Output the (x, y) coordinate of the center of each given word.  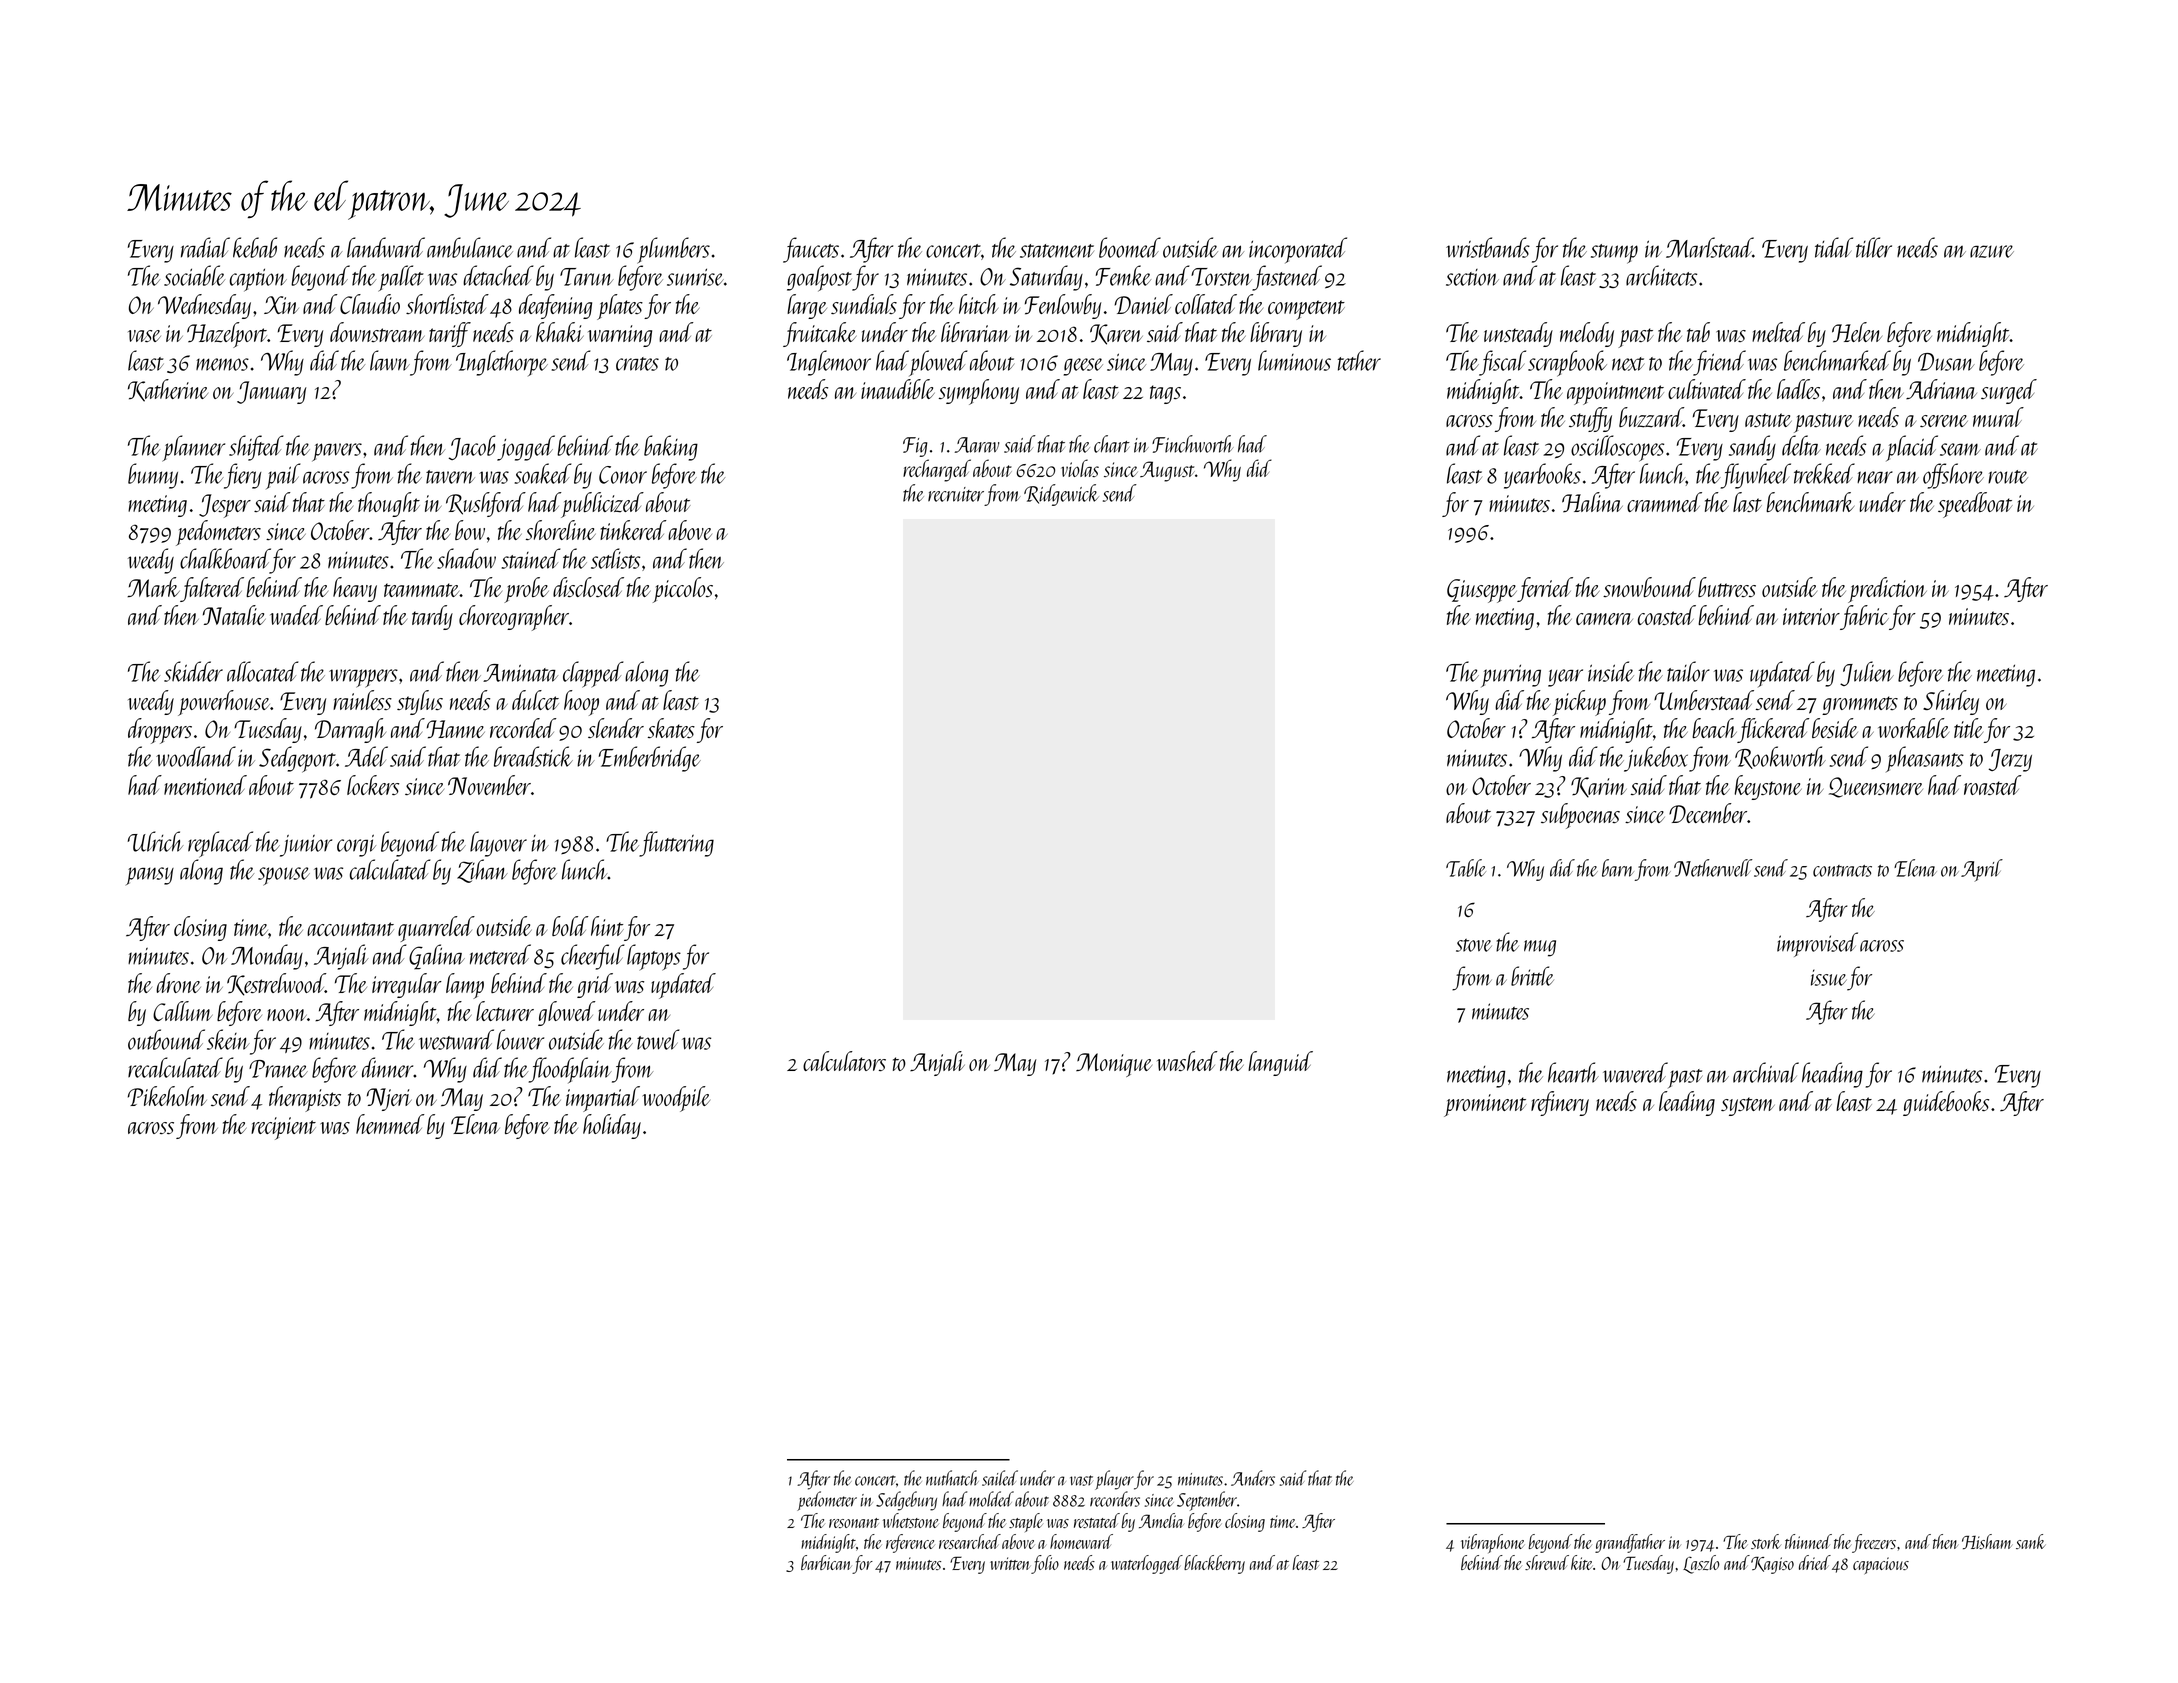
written (1010, 1563)
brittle (1532, 976)
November (489, 785)
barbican (826, 1562)
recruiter (956, 494)
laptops (654, 957)
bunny (153, 476)
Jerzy (2010, 760)
